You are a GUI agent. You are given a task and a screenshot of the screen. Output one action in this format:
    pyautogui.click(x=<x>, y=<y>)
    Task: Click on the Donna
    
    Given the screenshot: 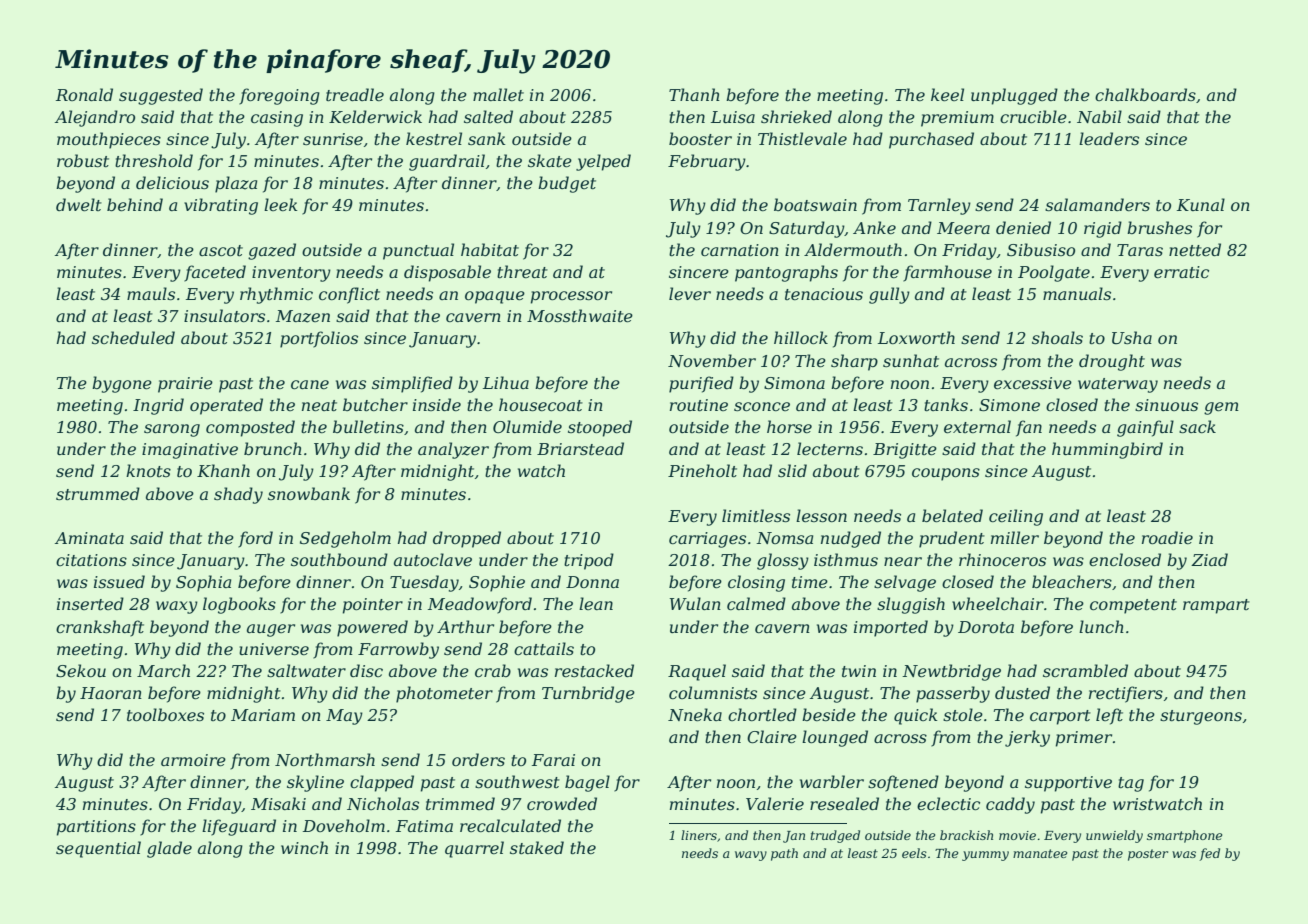 What is the action you would take?
    pyautogui.click(x=592, y=582)
